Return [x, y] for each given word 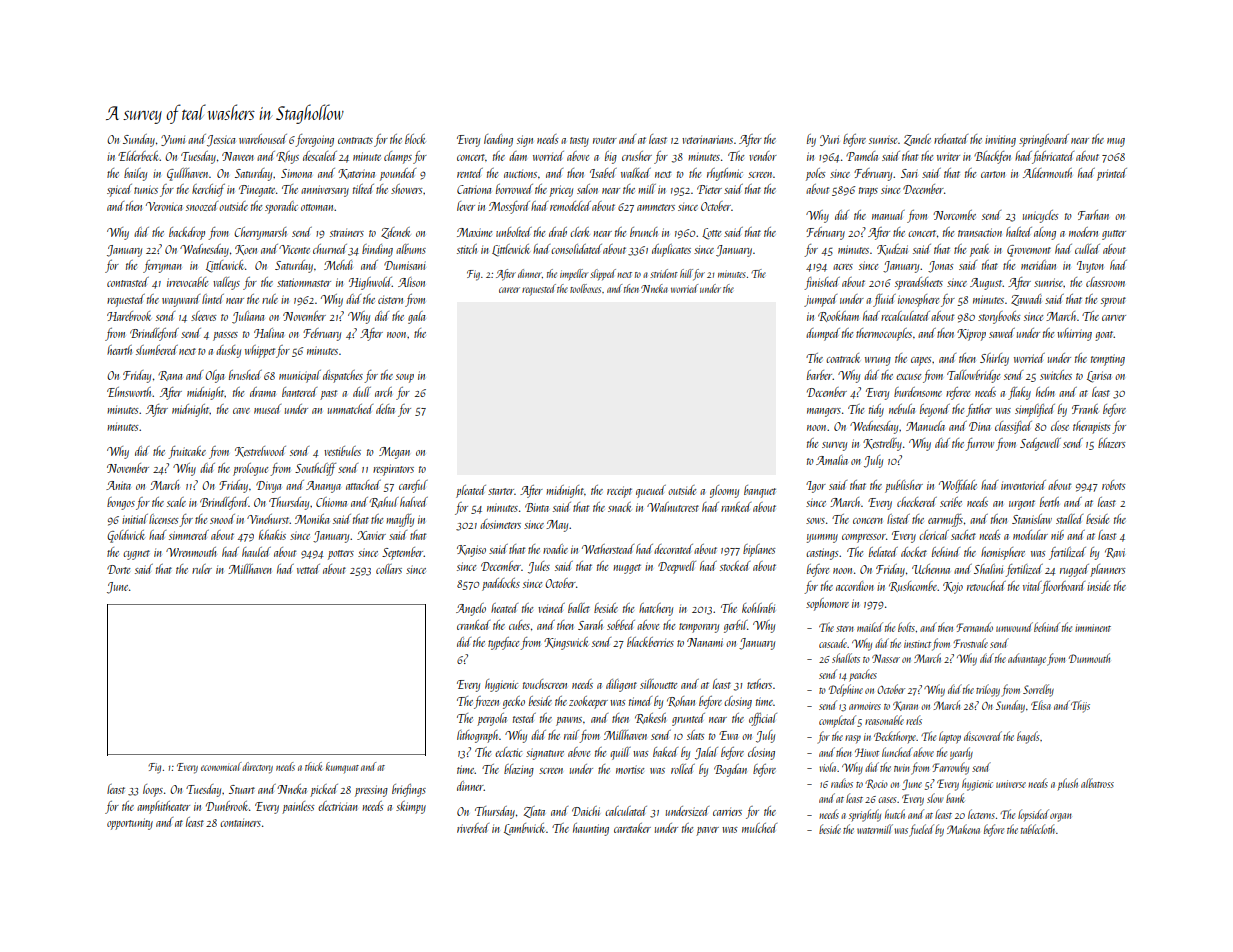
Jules [539, 567]
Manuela [925, 426]
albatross [1097, 783]
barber [820, 375]
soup [405, 378]
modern [1083, 232]
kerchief [208, 190]
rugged [1074, 570]
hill [686, 273]
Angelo [471, 609]
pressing [371, 791]
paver [707, 831]
